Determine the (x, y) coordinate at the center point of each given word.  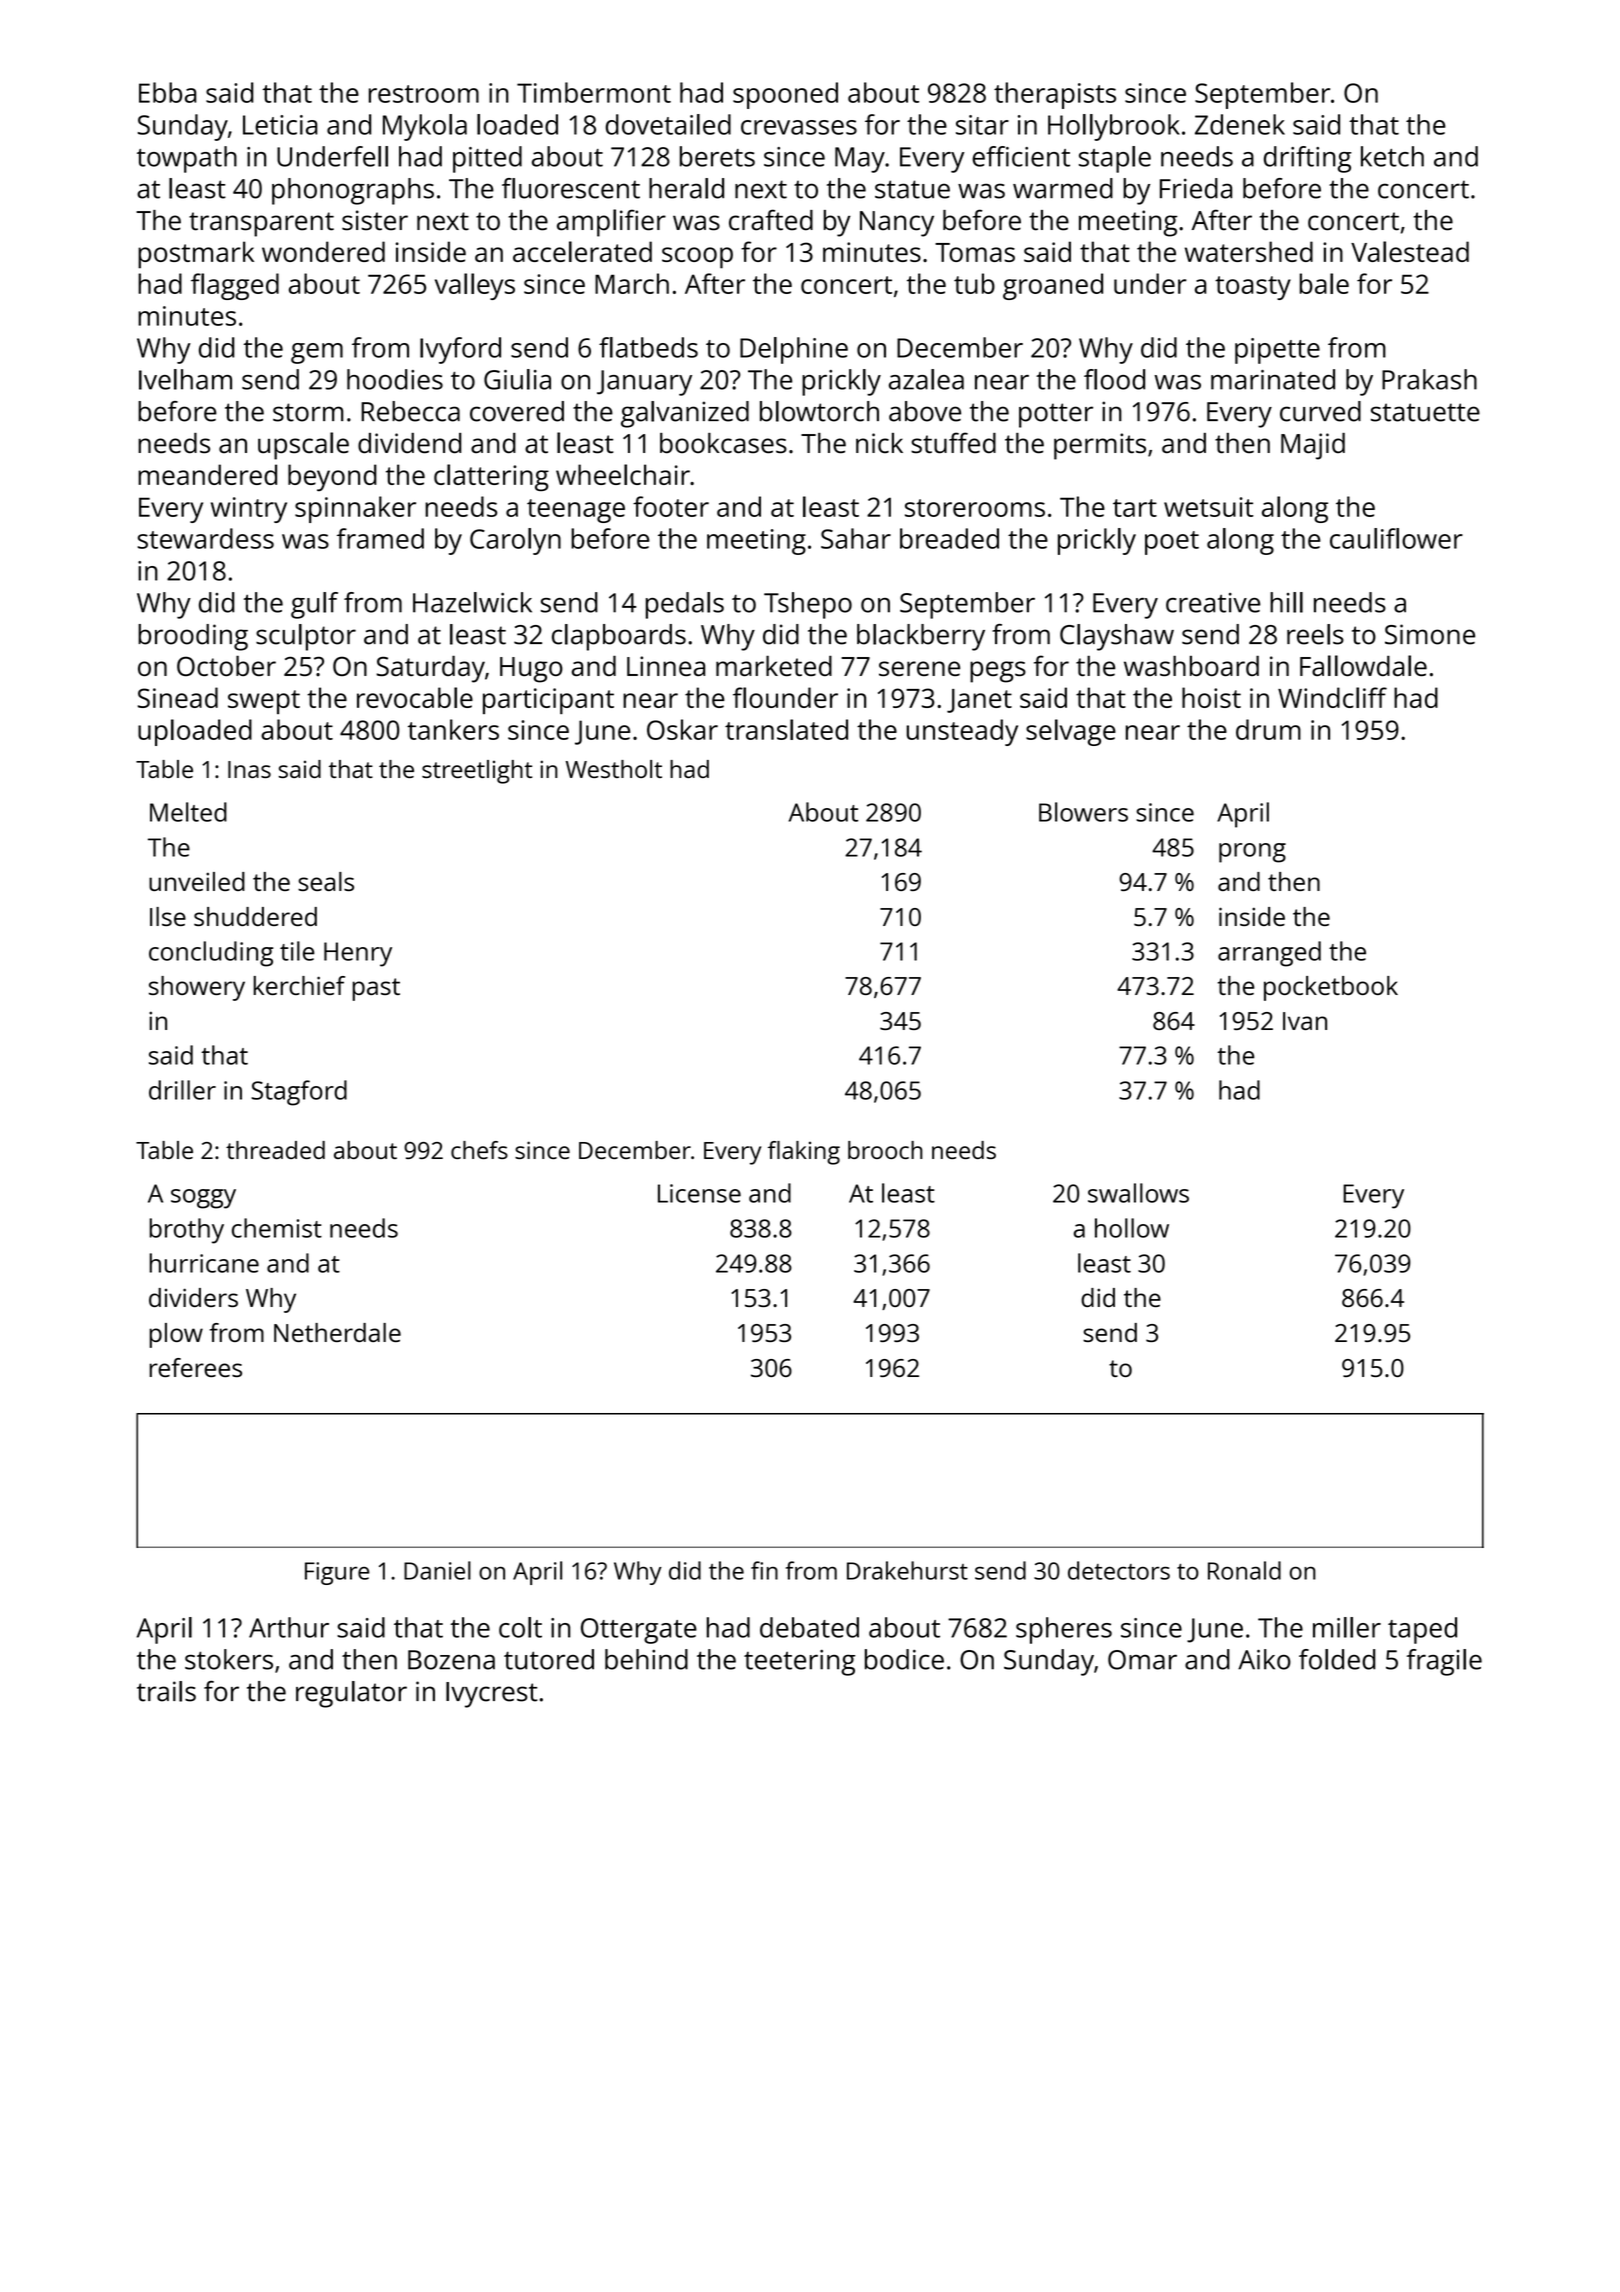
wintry (249, 510)
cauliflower (1396, 538)
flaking (804, 1153)
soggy (203, 1199)
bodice (904, 1659)
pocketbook (1331, 988)
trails (166, 1691)
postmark (196, 255)
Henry (358, 954)
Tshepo (808, 605)
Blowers (1083, 812)
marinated (1273, 379)
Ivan (1305, 1021)
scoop (697, 258)
